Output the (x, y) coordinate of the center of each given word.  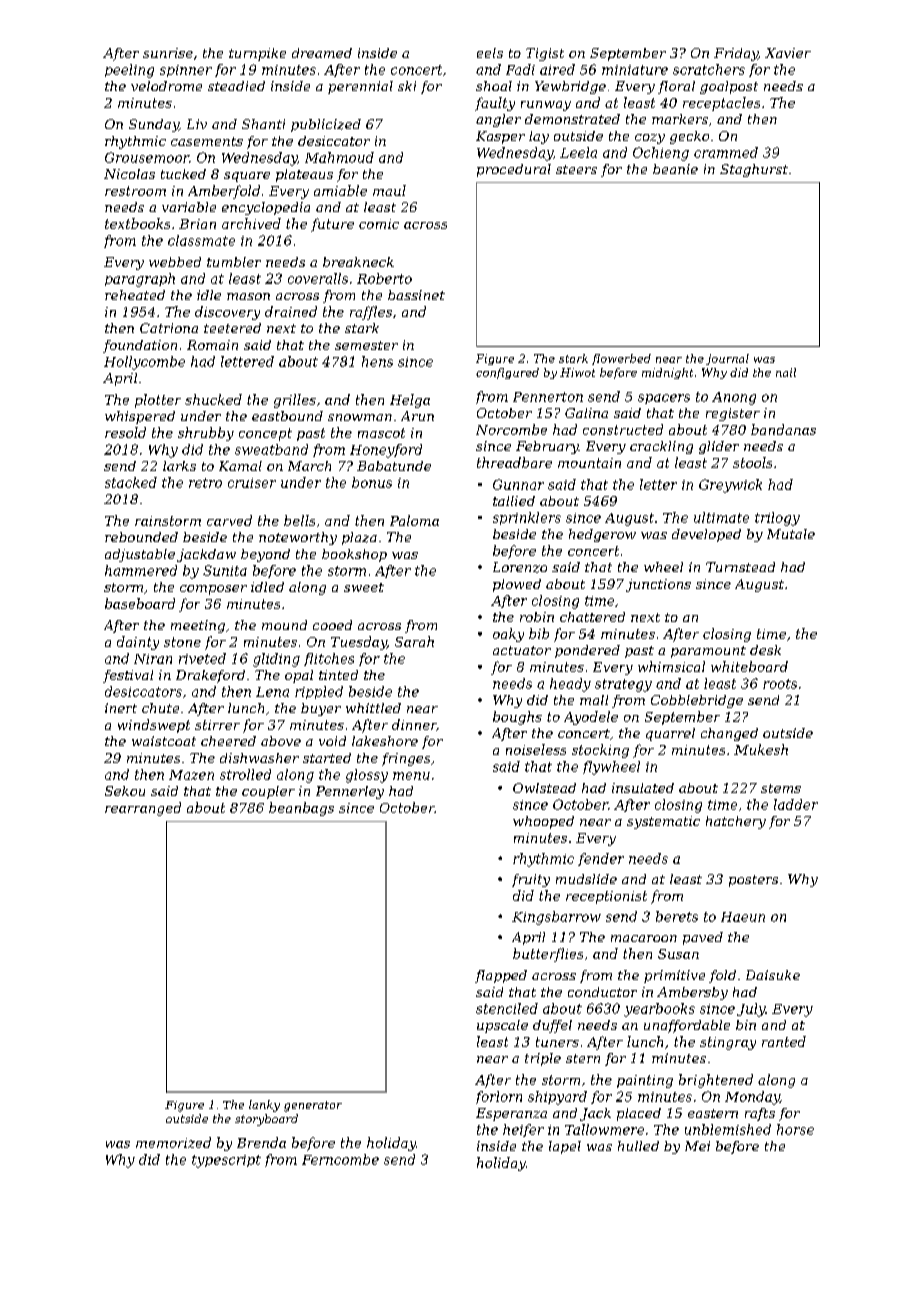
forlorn (499, 1097)
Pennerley (350, 792)
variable (189, 207)
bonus (372, 482)
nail (786, 372)
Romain (212, 345)
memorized (173, 1142)
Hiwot (577, 372)
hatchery (736, 822)
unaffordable (687, 1026)
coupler (268, 792)
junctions (658, 585)
